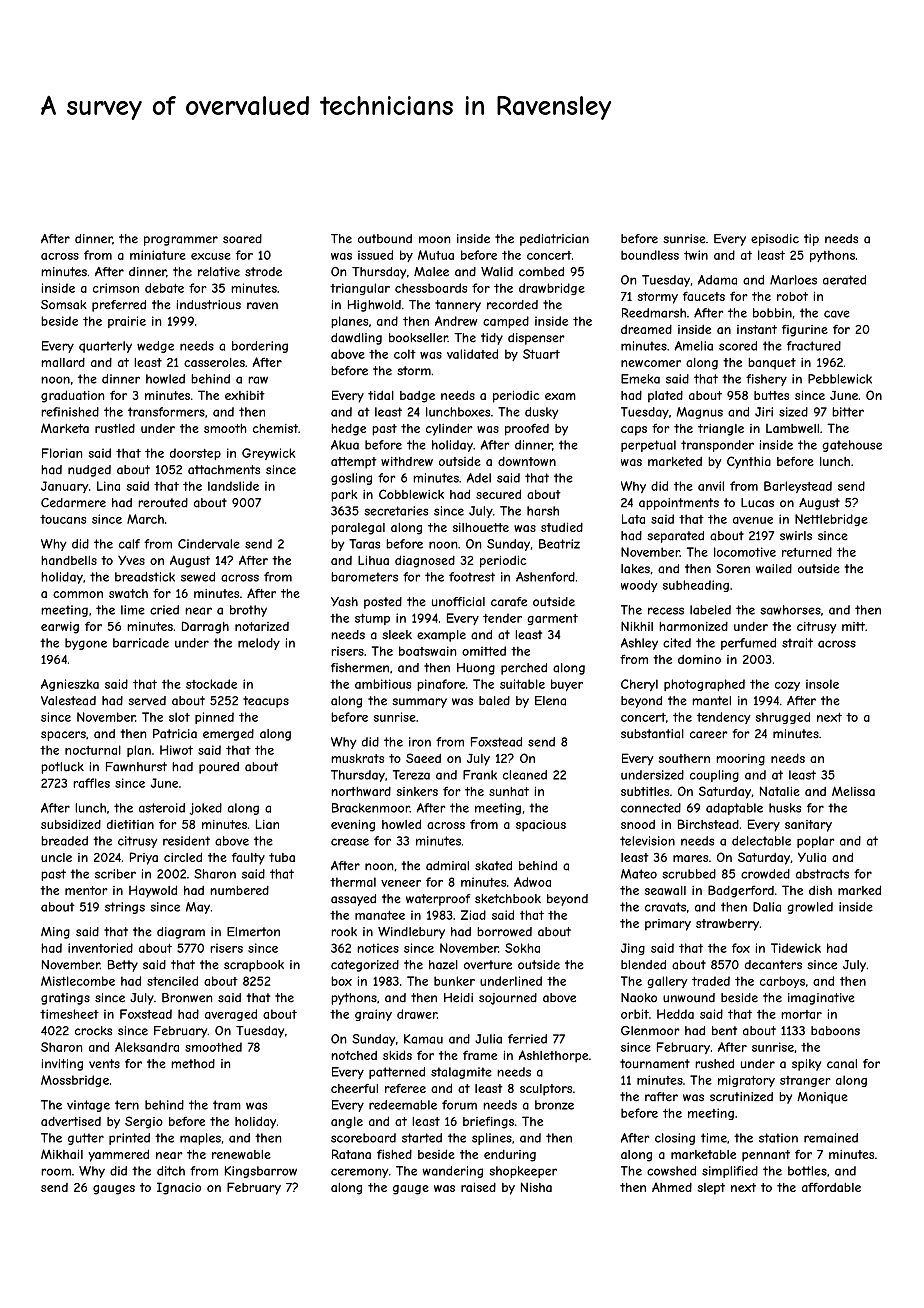 Image resolution: width=924 pixels, height=1308 pixels. Describe the element at coordinates (811, 240) in the screenshot. I see `tip` at that location.
